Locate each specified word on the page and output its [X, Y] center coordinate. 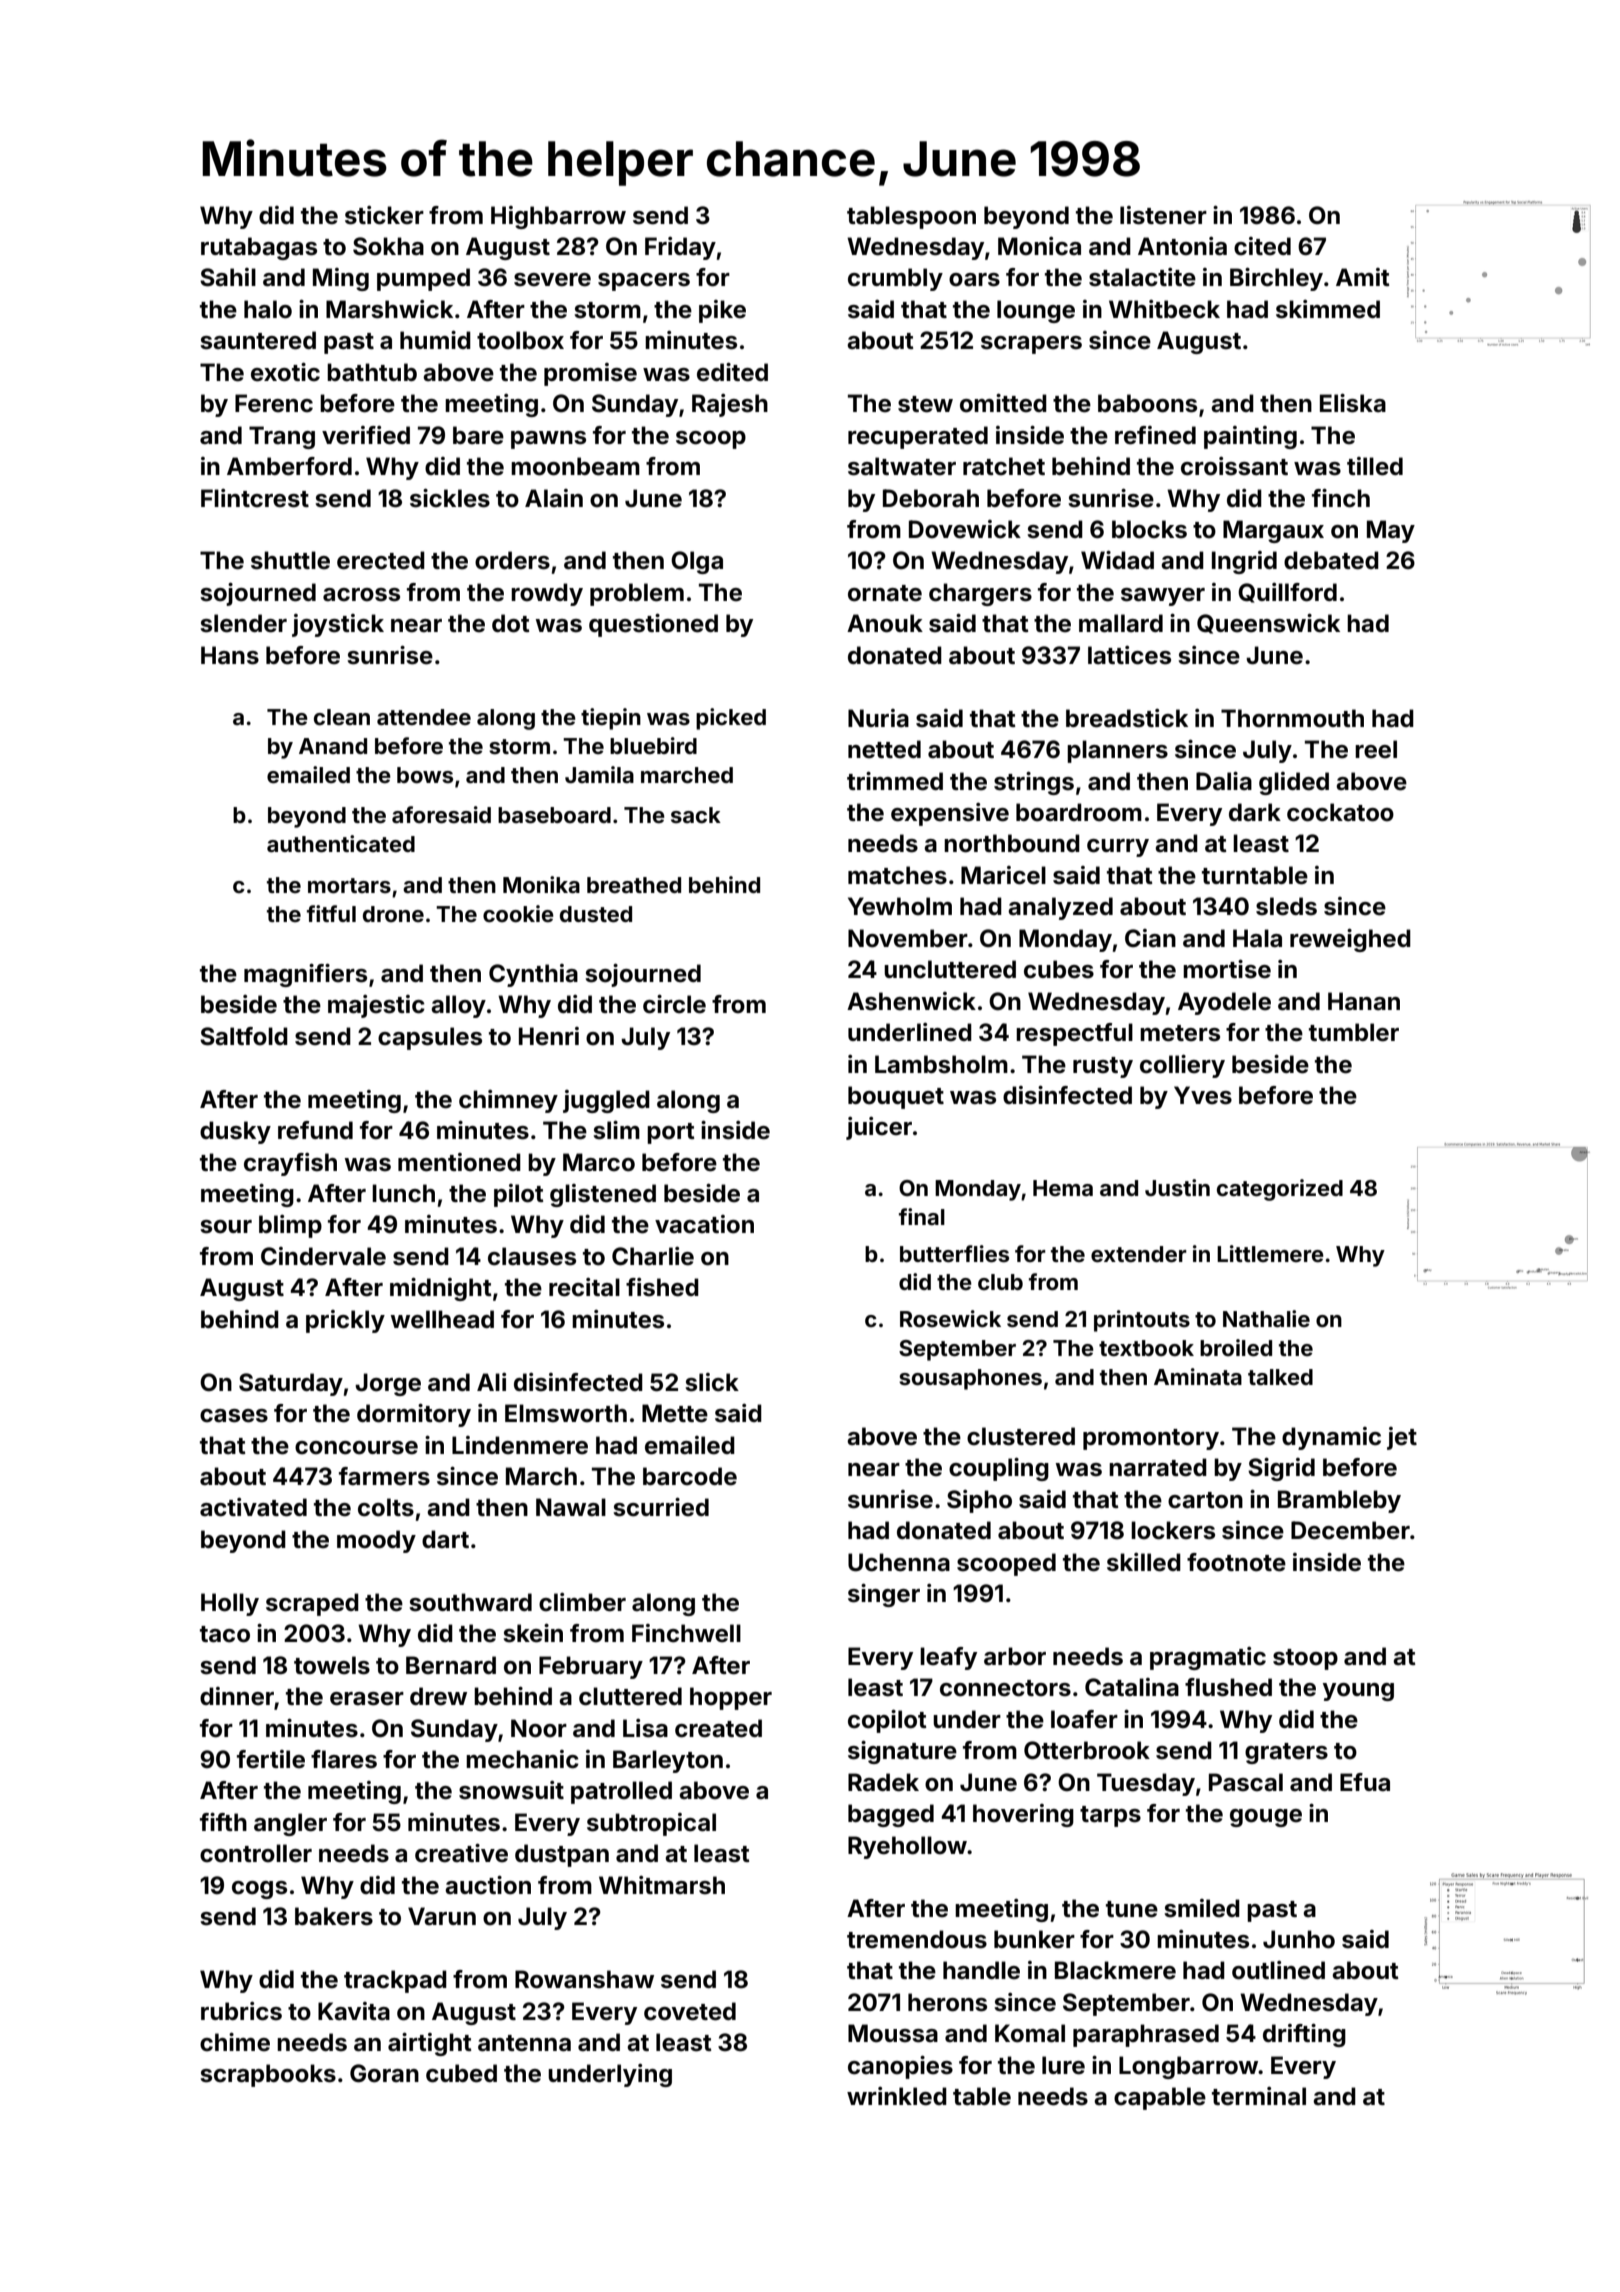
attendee [424, 717]
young [1358, 1692]
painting [1250, 437]
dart [445, 1539]
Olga [697, 562]
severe [552, 280]
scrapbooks [268, 2075]
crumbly [895, 279]
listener [1163, 215]
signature [902, 1752]
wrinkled [897, 2096]
